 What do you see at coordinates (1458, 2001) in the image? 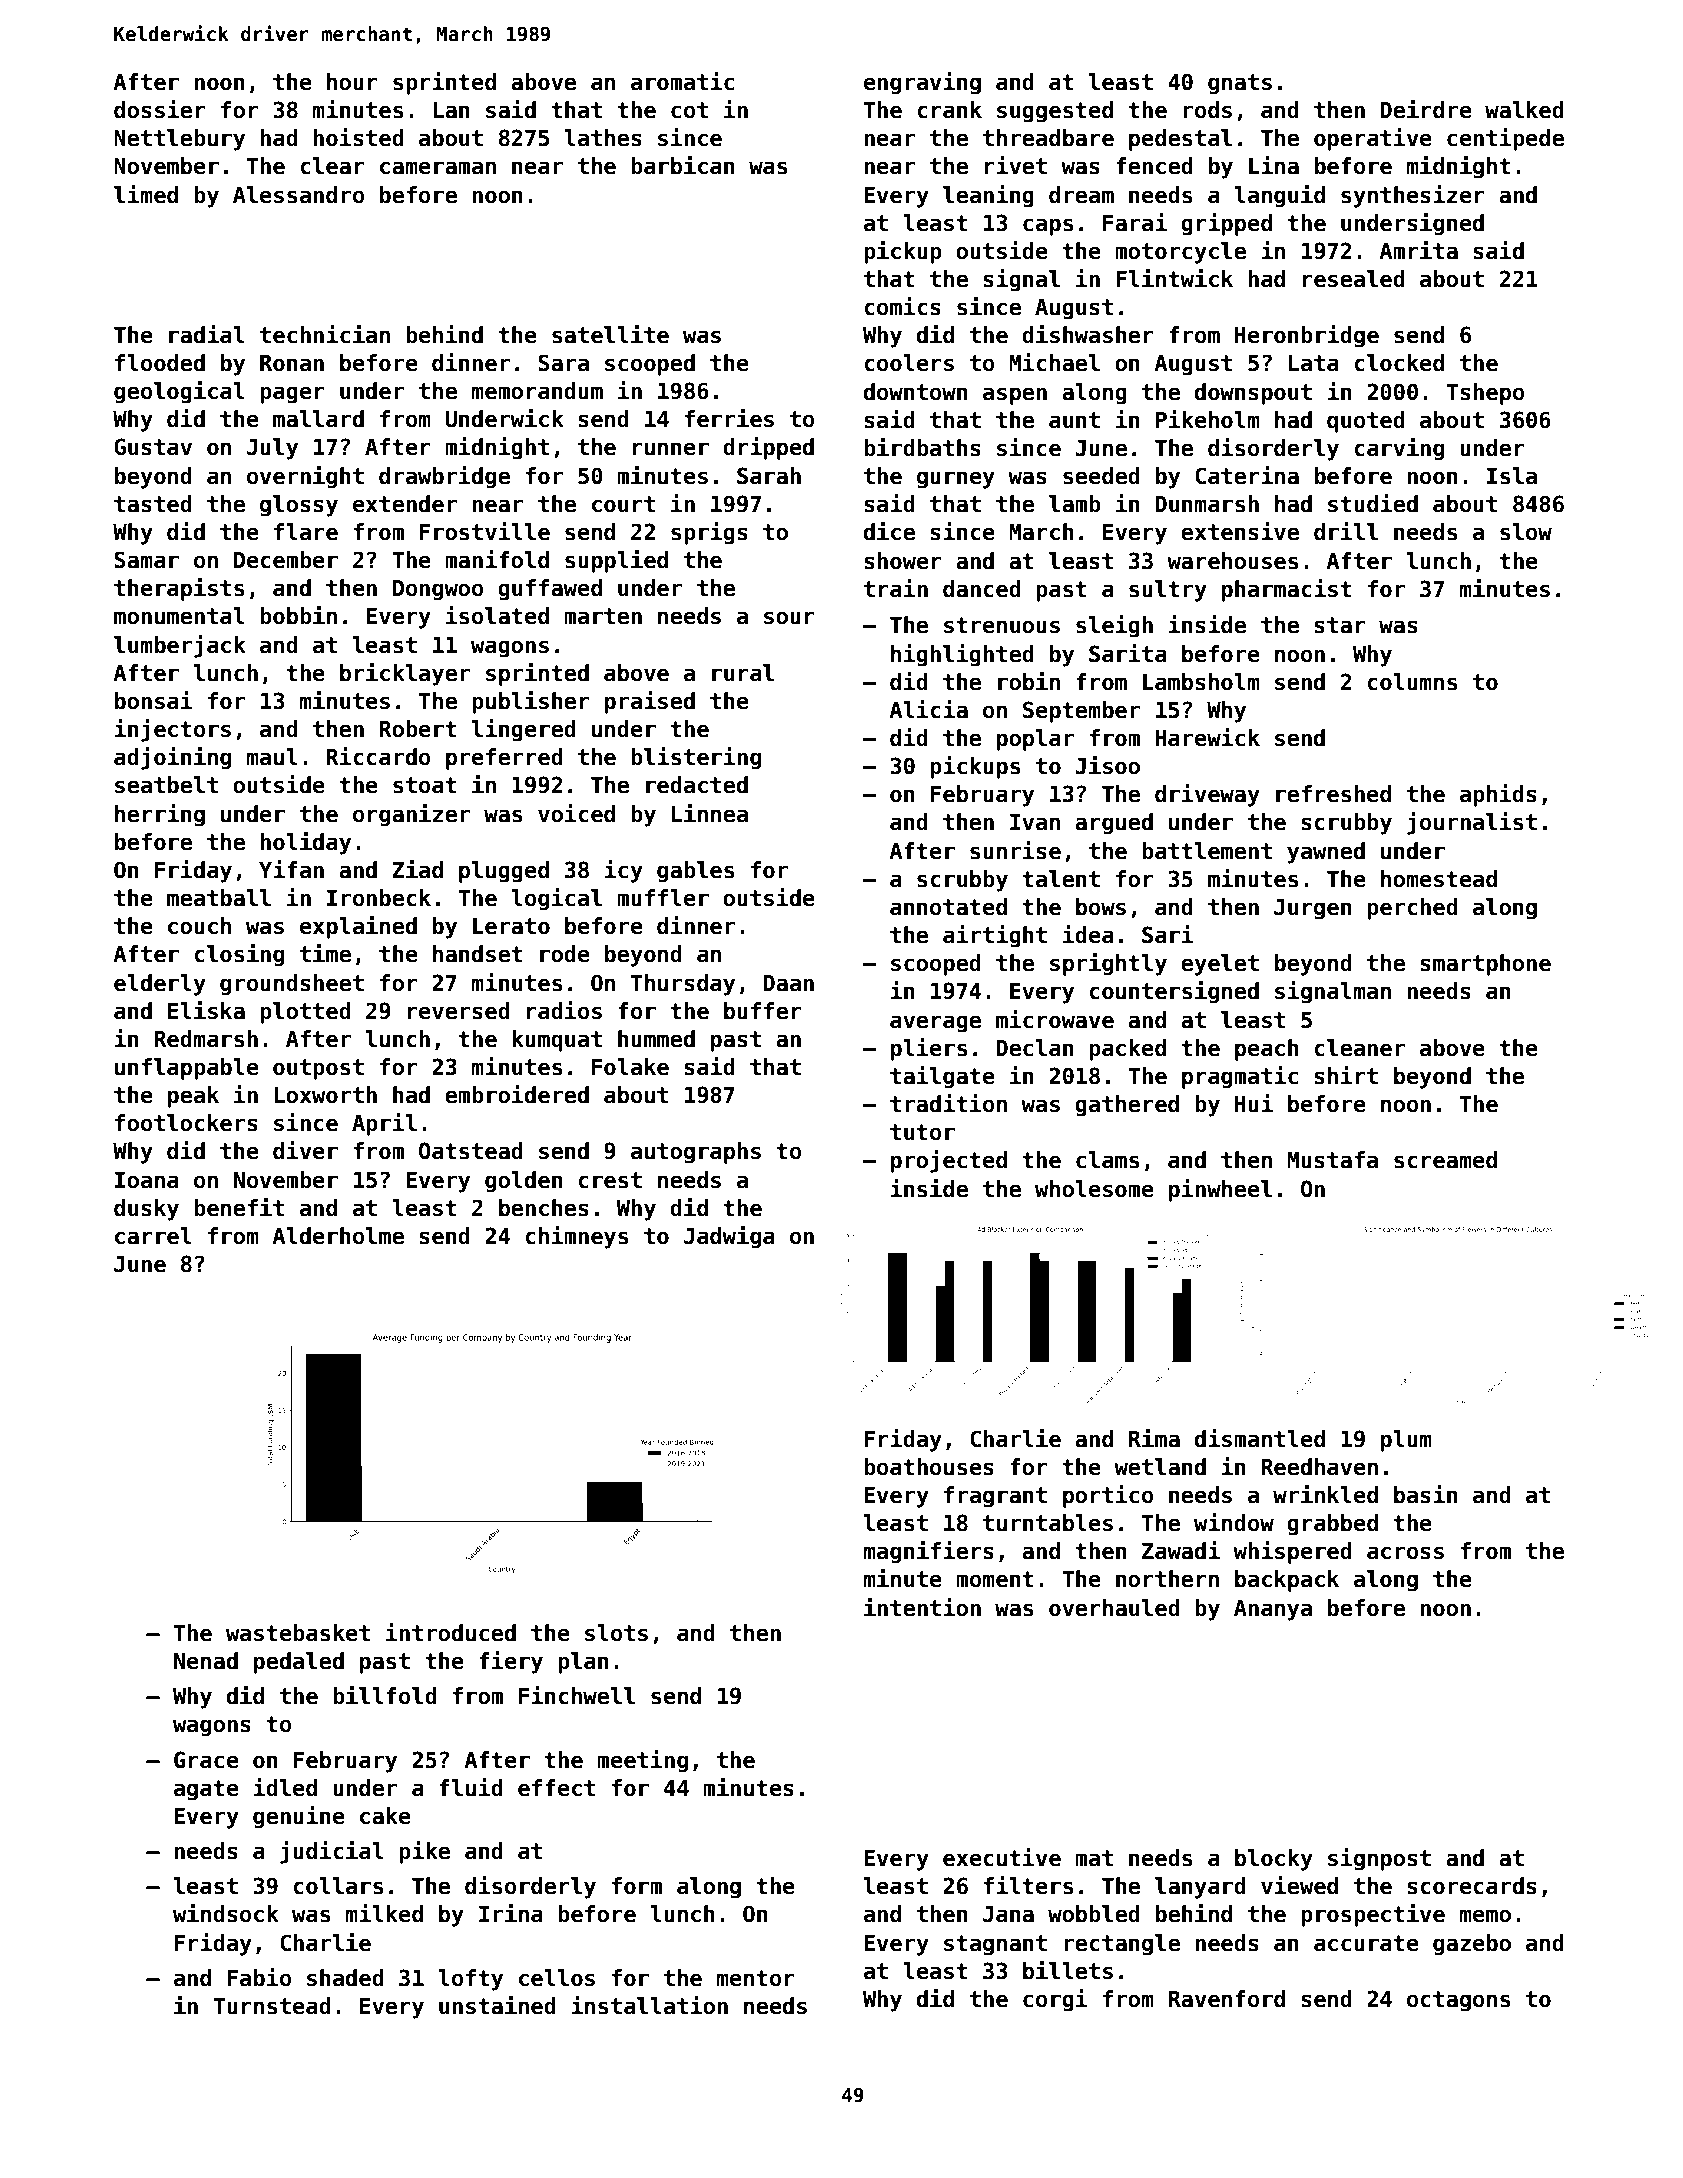
I see `octagons` at bounding box center [1458, 2001].
